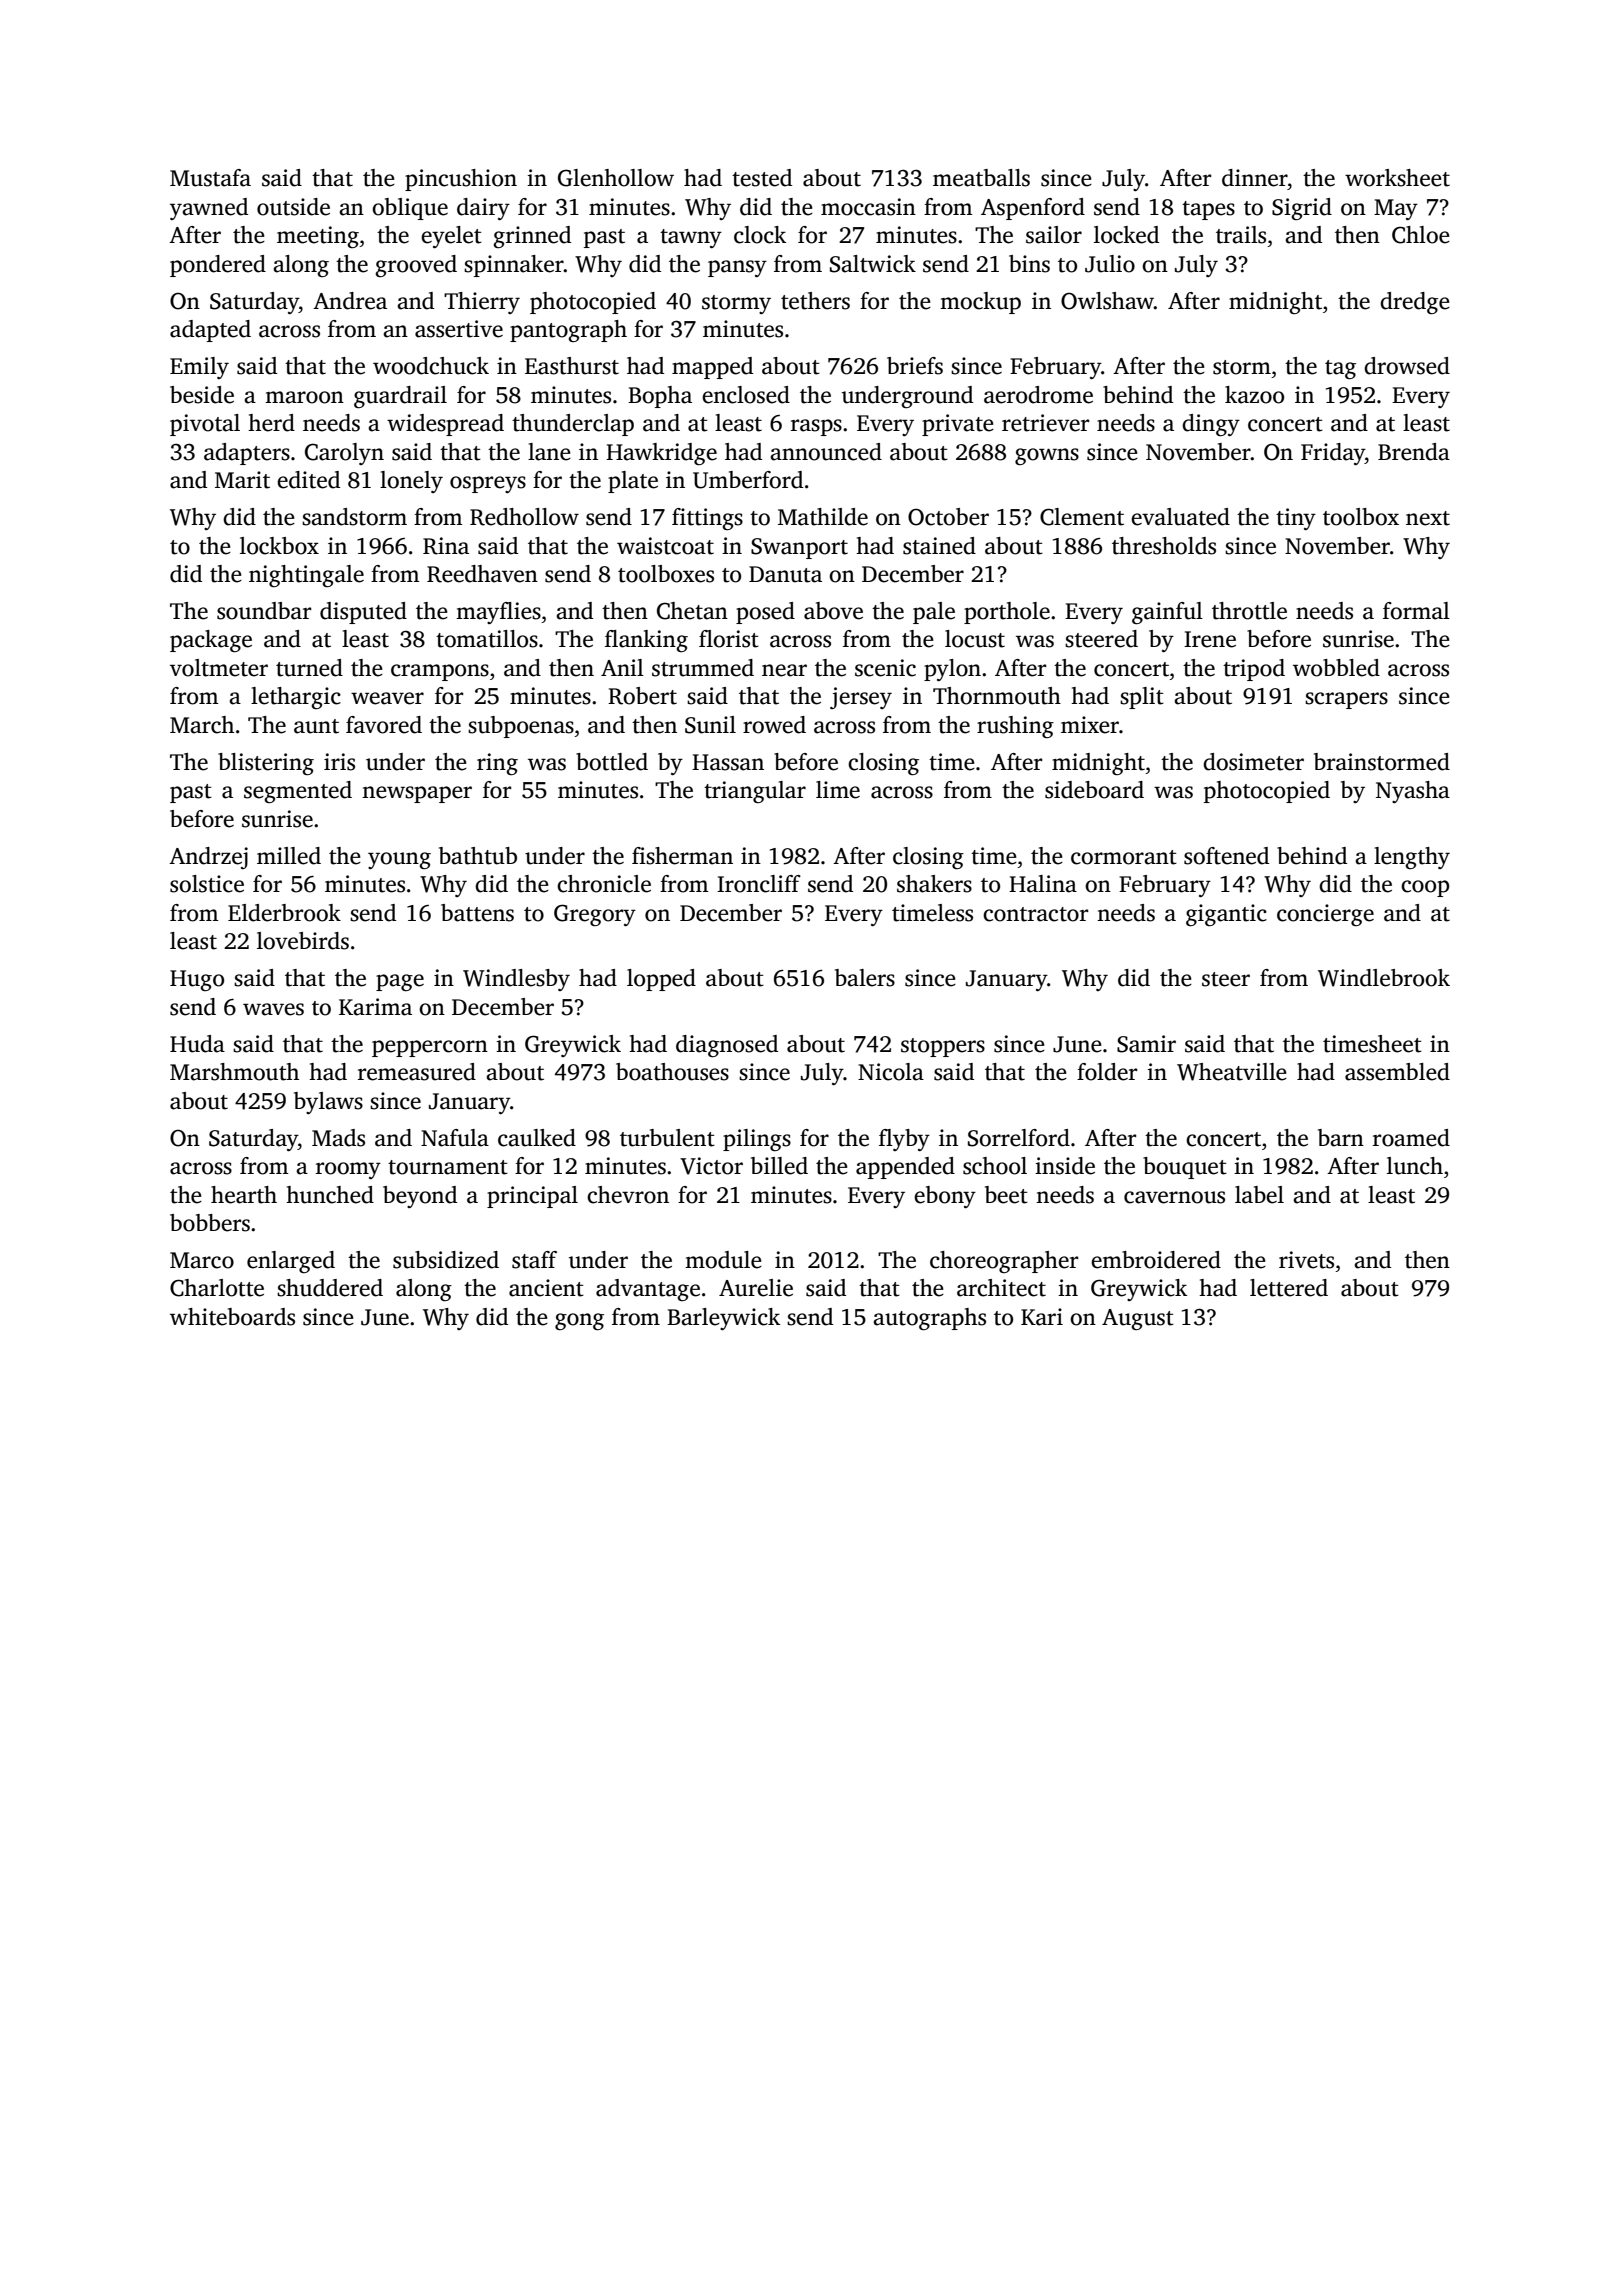  What do you see at coordinates (244, 1195) in the document?
I see `hearth` at bounding box center [244, 1195].
